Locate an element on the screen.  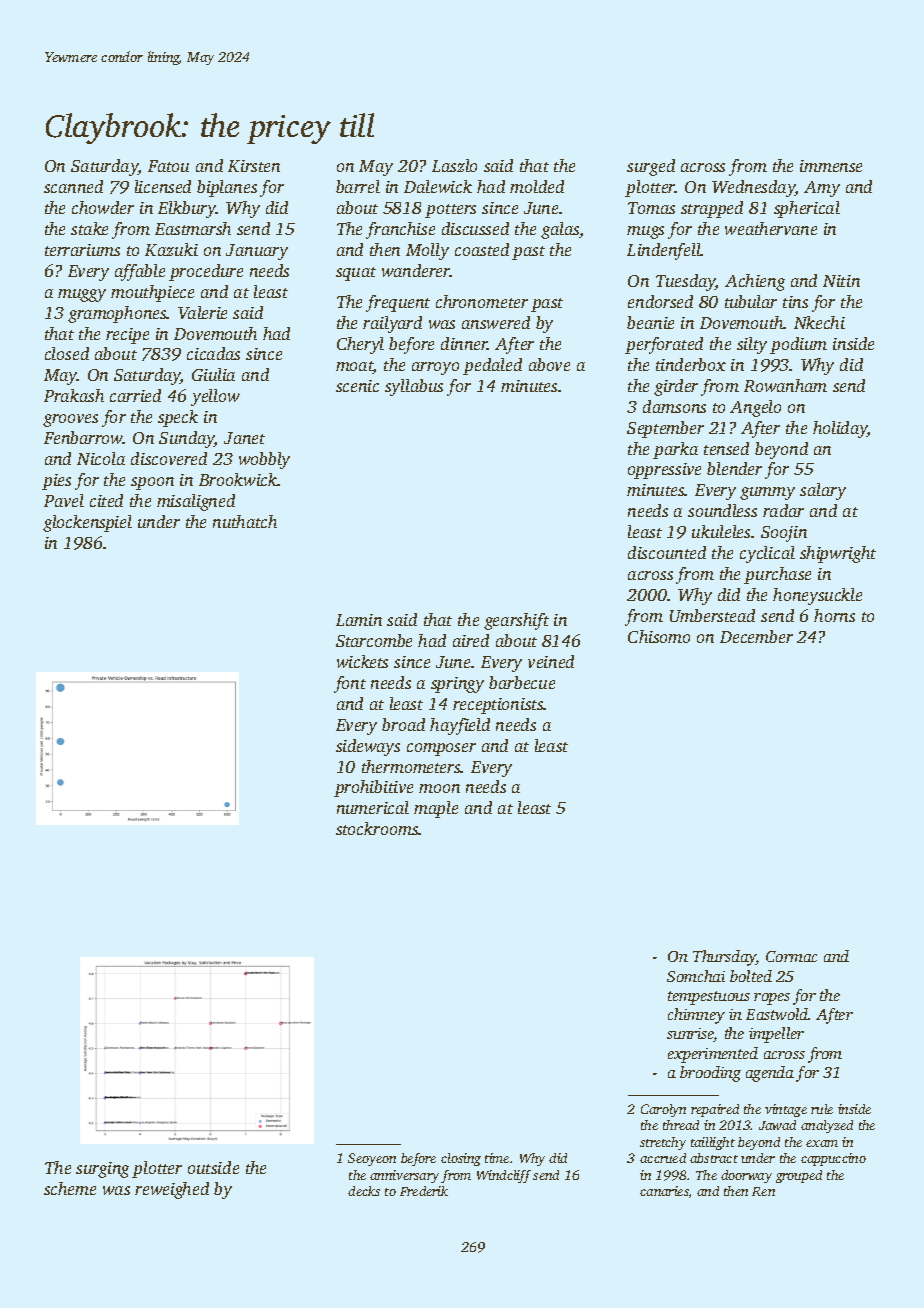
outside is located at coordinates (213, 1167).
